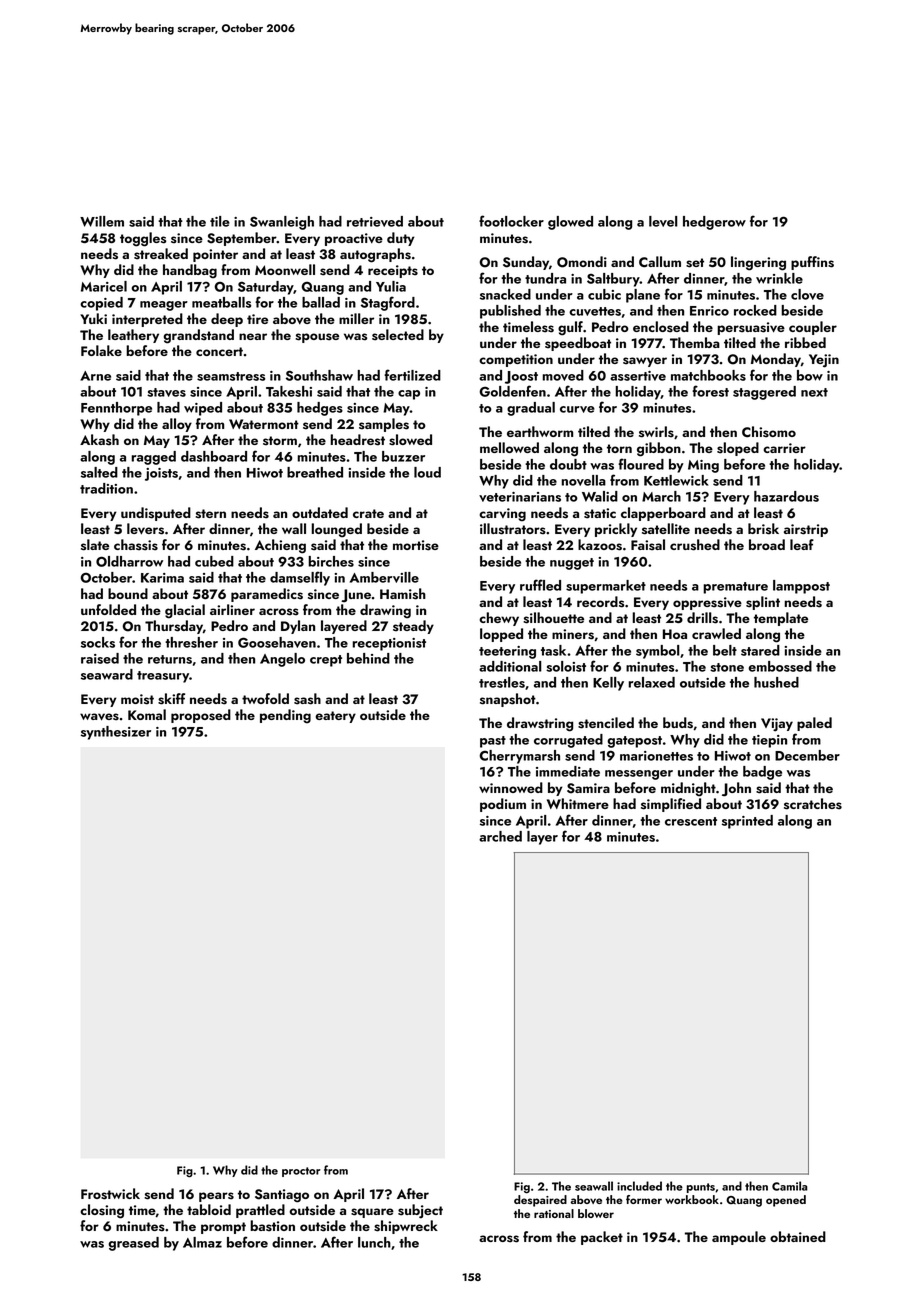  I want to click on arched, so click(500, 836).
